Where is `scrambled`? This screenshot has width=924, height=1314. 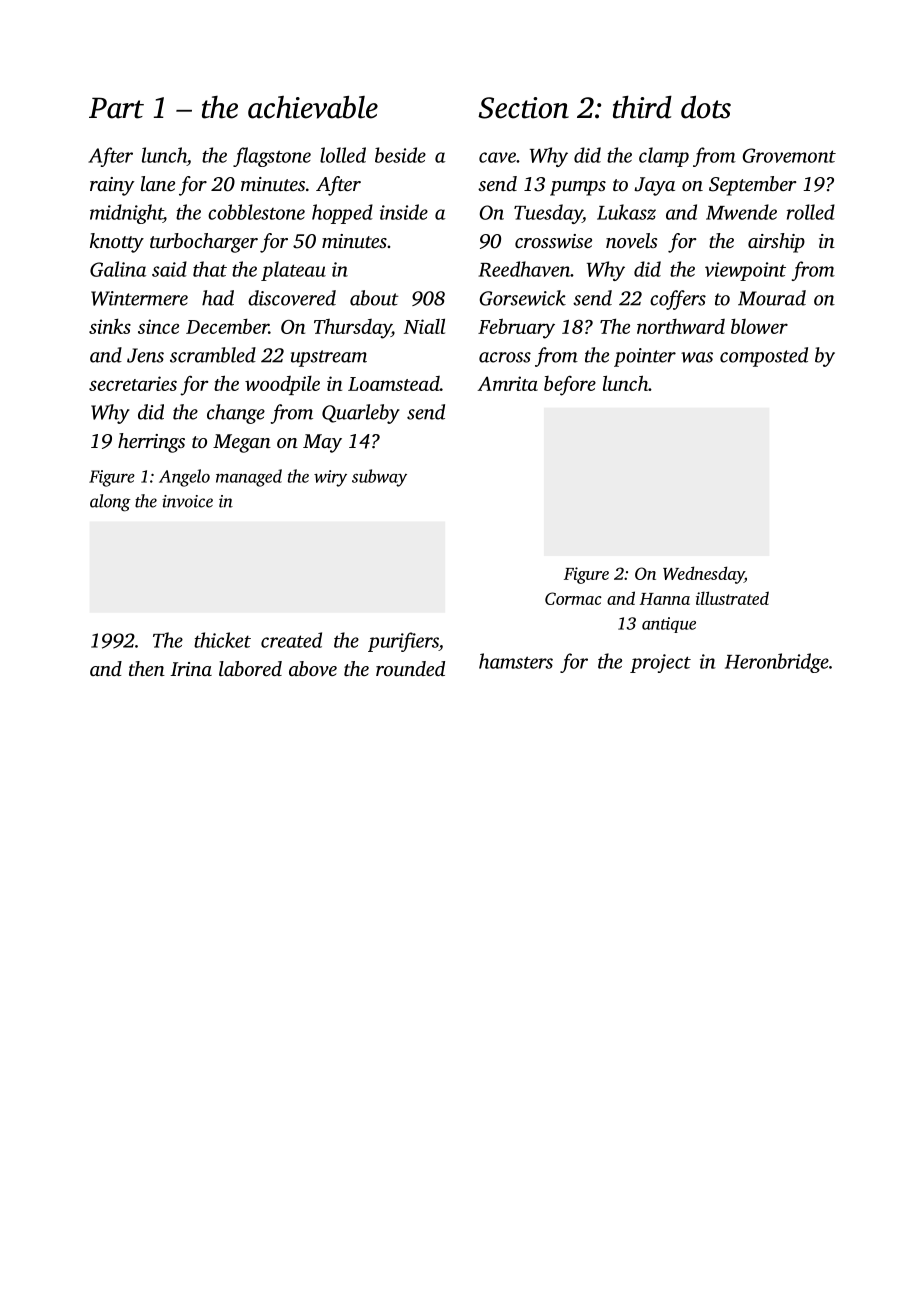 scrambled is located at coordinates (213, 355).
